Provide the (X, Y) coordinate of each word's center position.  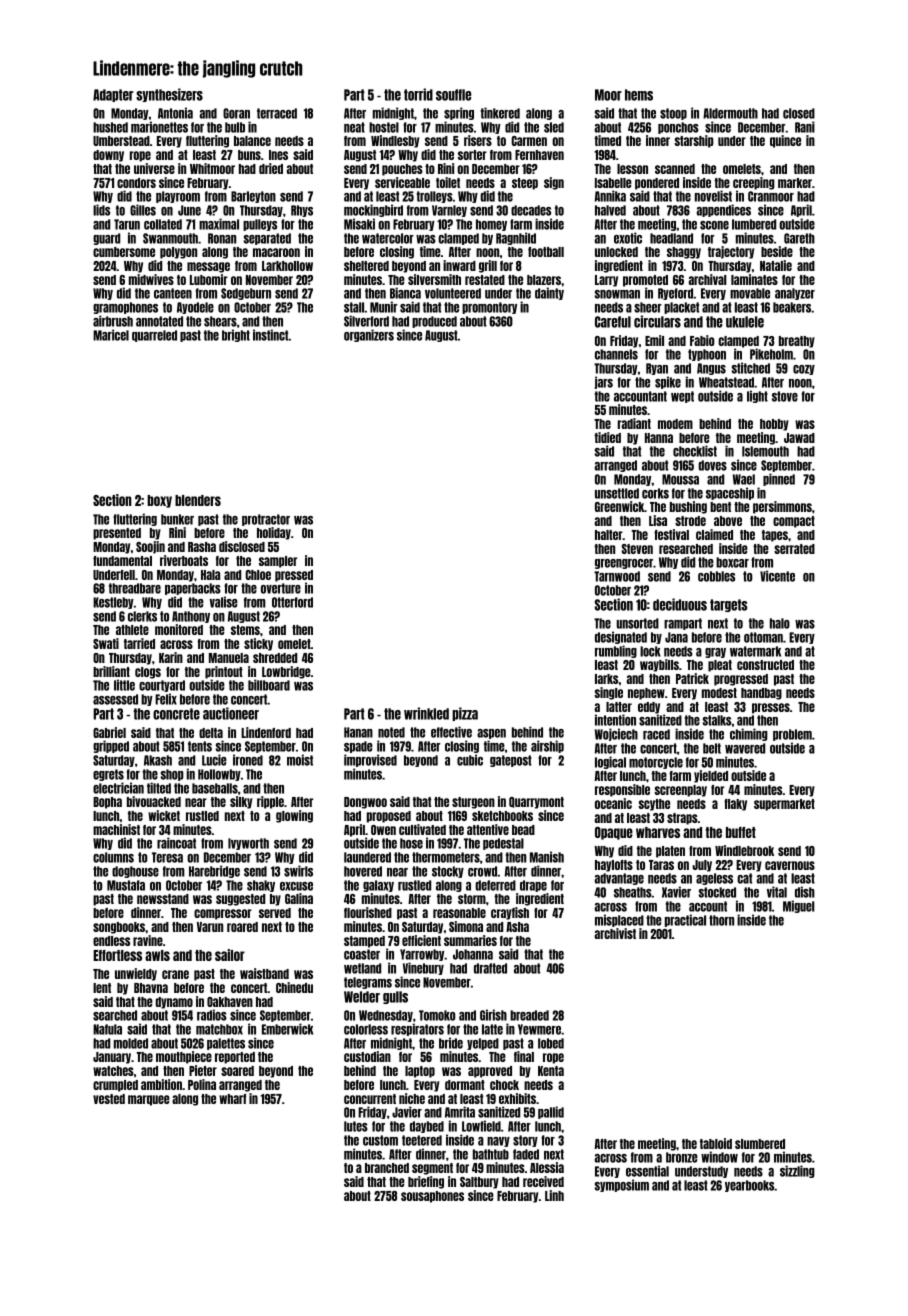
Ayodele (195, 308)
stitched (751, 368)
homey (491, 225)
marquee (149, 1100)
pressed (294, 576)
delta (211, 733)
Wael (744, 479)
